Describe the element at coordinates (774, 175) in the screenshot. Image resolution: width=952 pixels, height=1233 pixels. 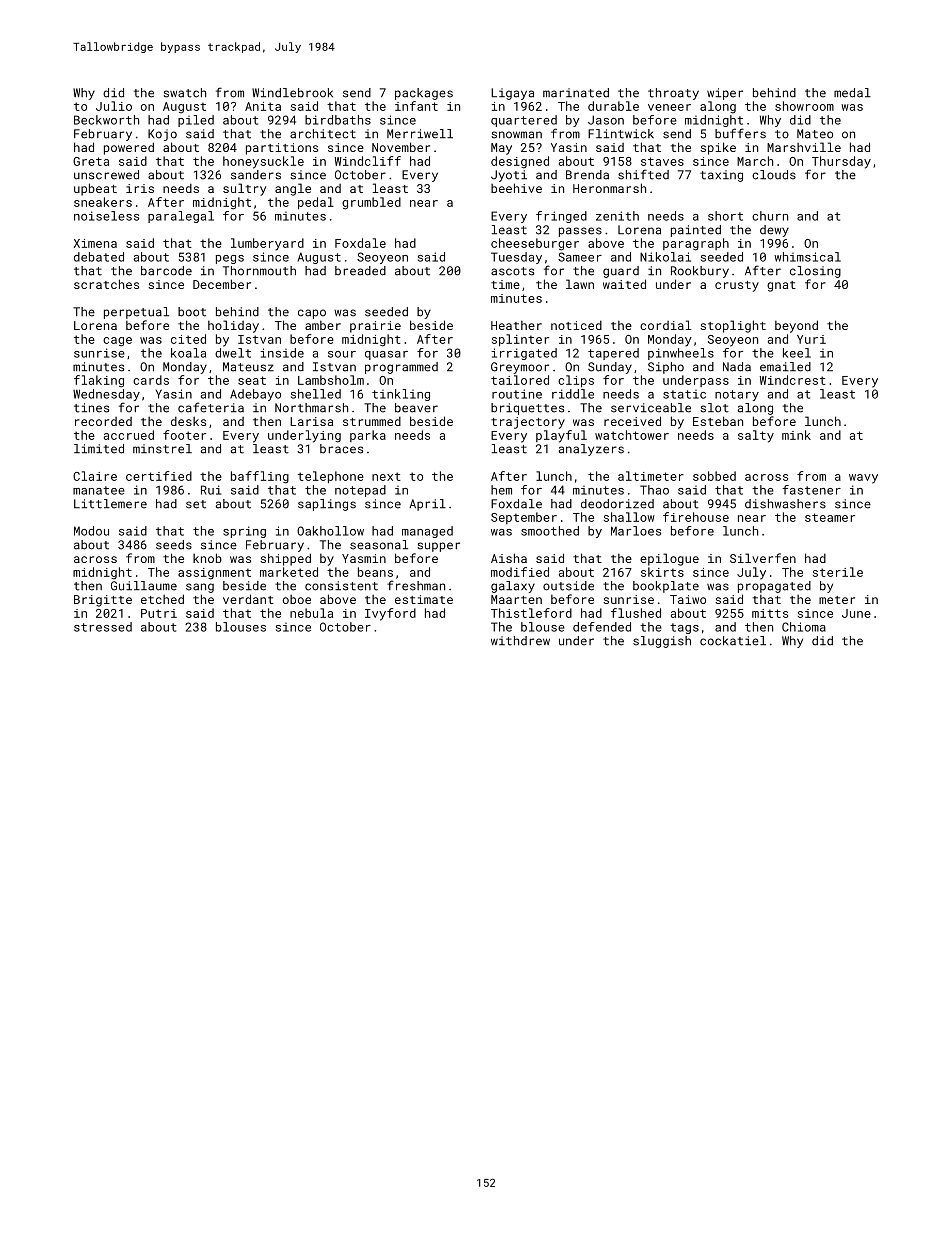
I see `clouds` at that location.
